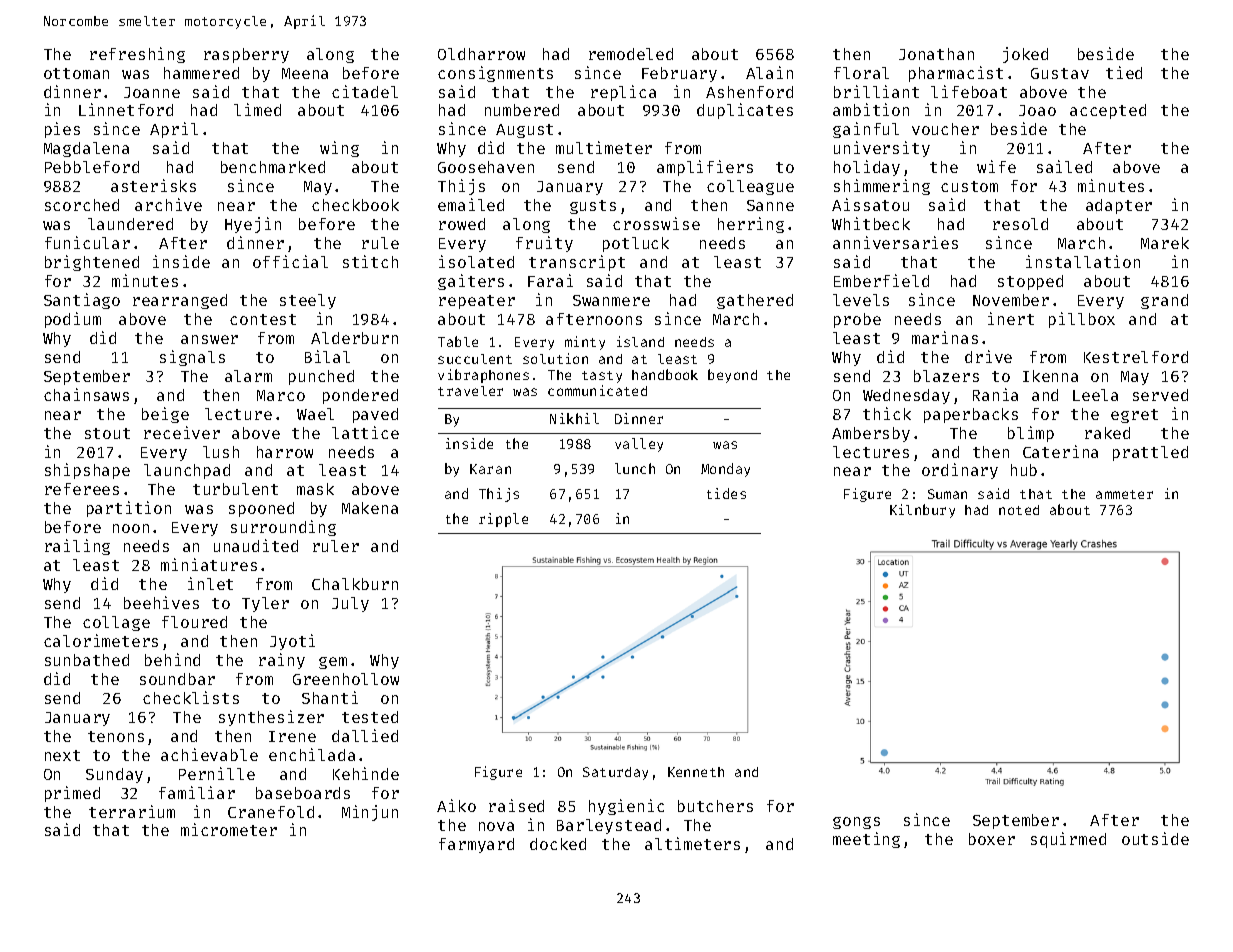 The image size is (1233, 952). What do you see at coordinates (1082, 320) in the image?
I see `pillbox` at bounding box center [1082, 320].
